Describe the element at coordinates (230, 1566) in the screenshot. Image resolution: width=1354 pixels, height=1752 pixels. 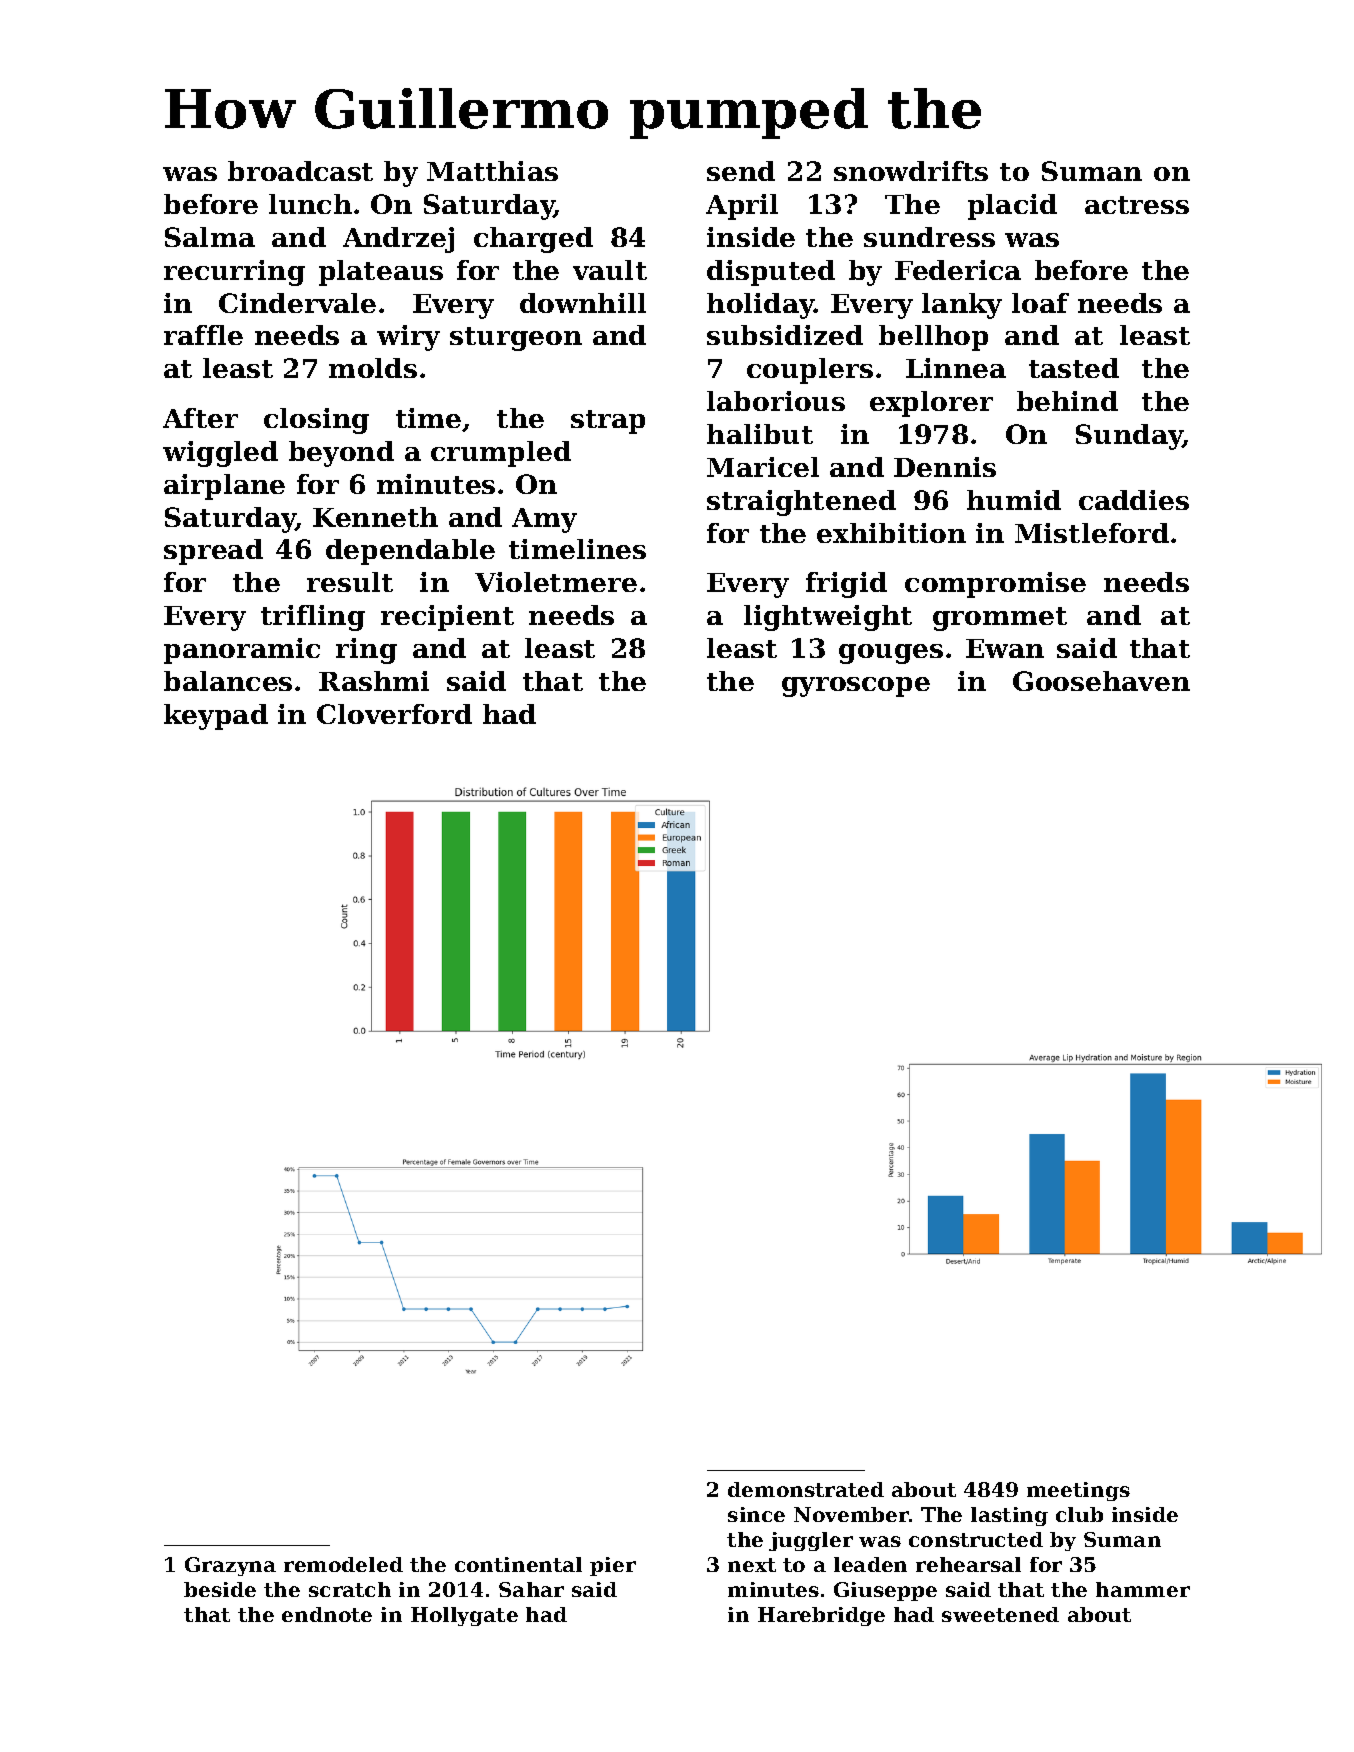
I see `Grazyna` at that location.
